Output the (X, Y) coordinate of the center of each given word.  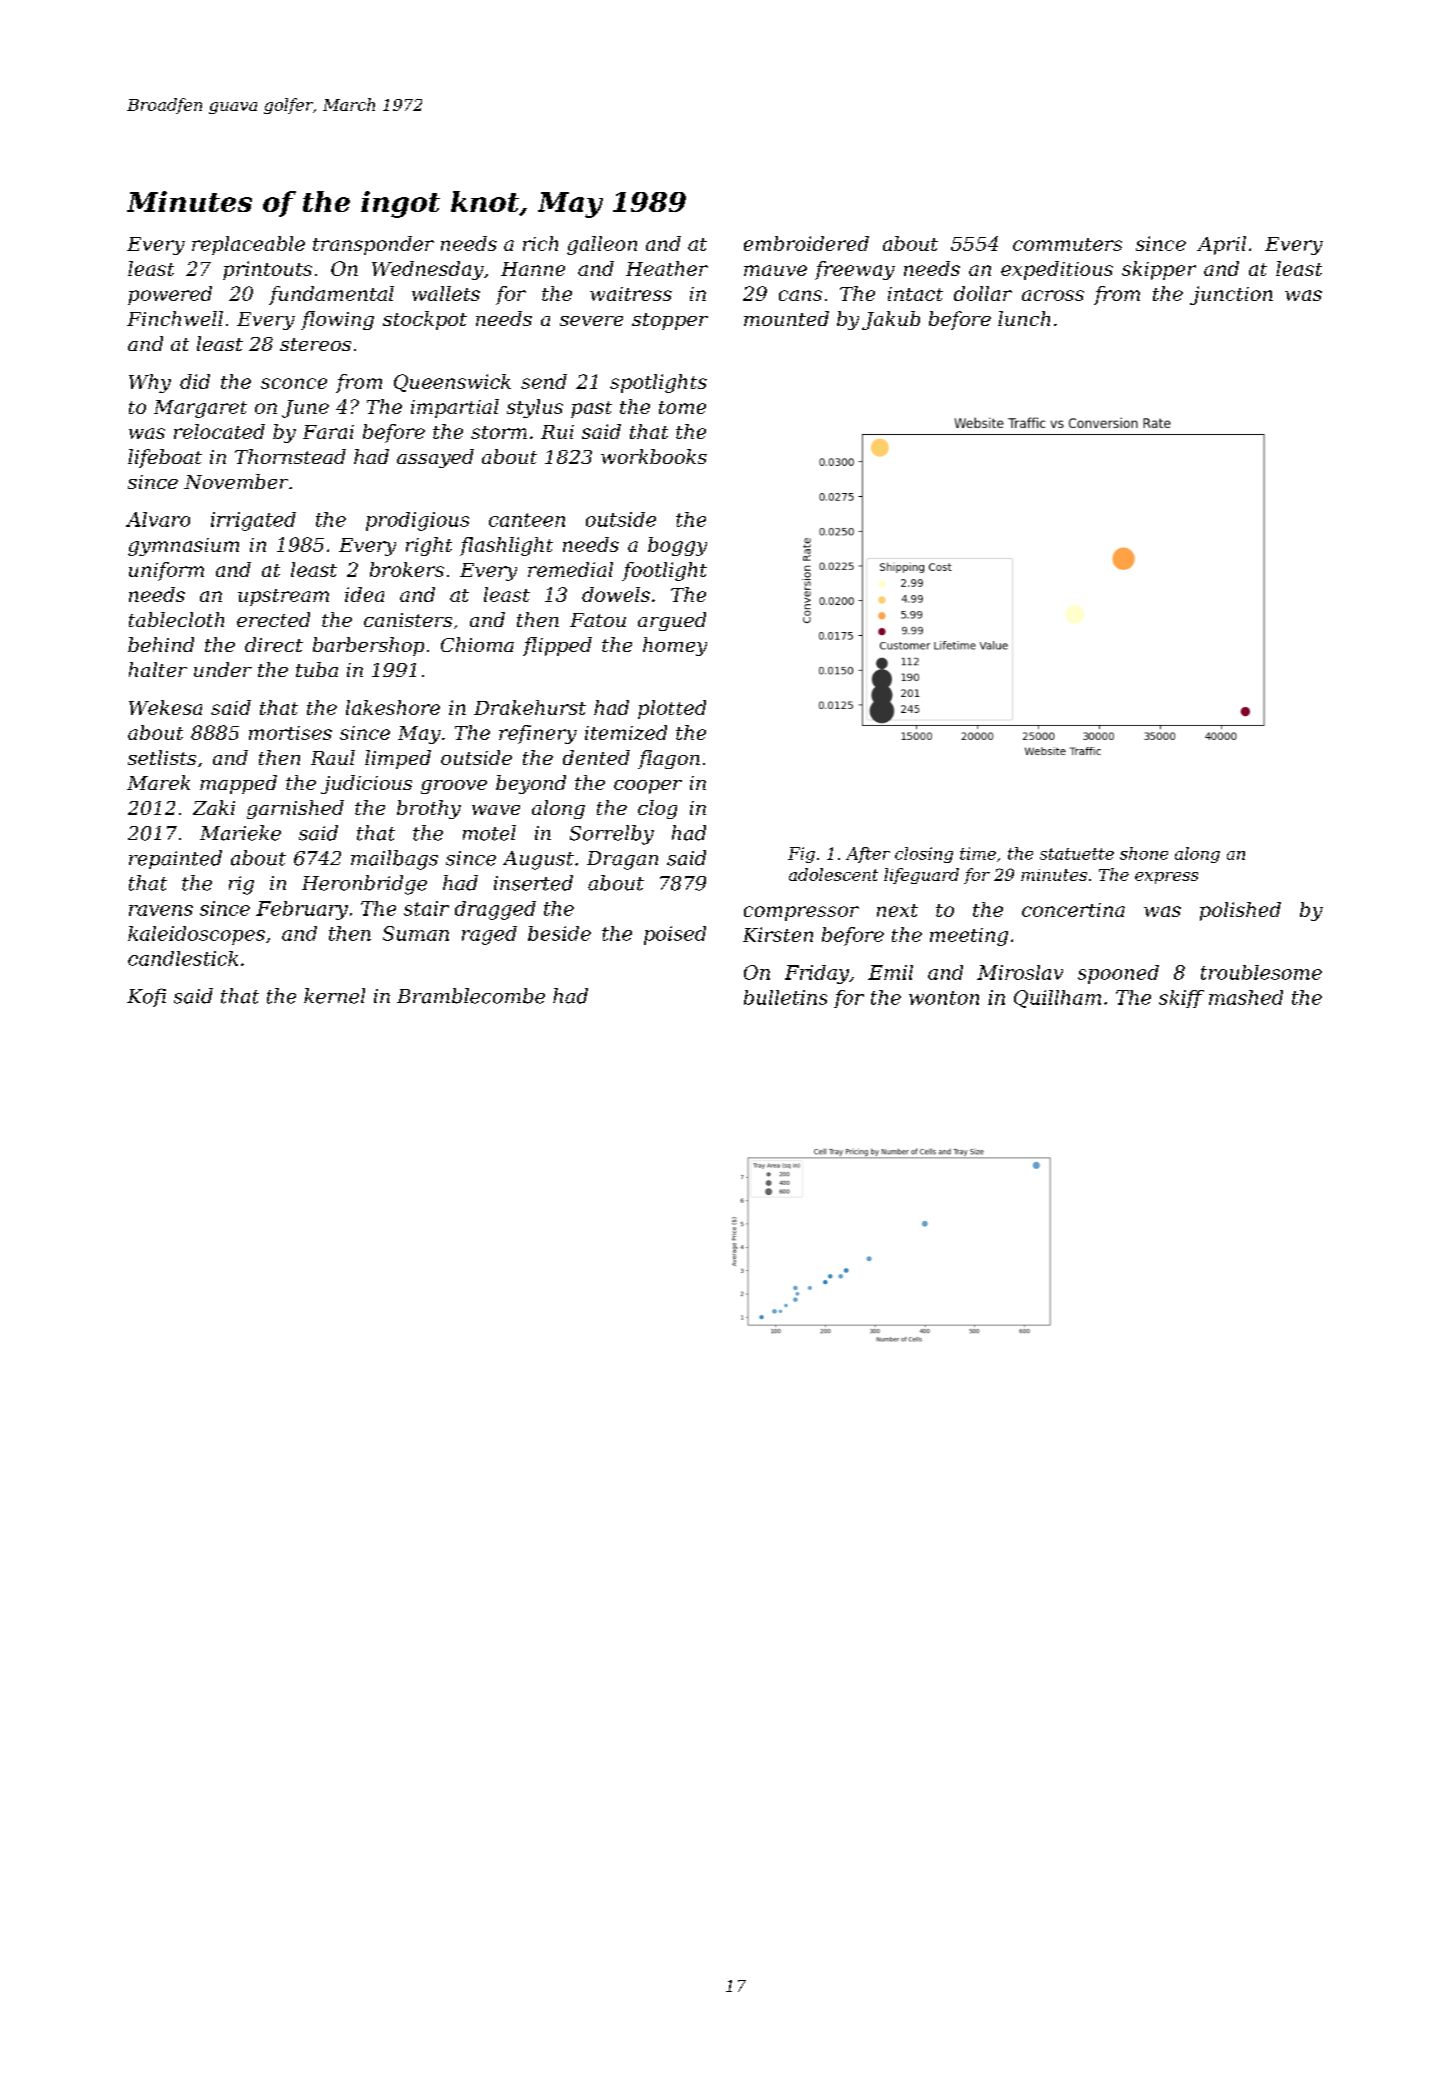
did (195, 381)
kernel (334, 996)
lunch (1024, 318)
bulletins (785, 997)
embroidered (806, 243)
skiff (1181, 999)
